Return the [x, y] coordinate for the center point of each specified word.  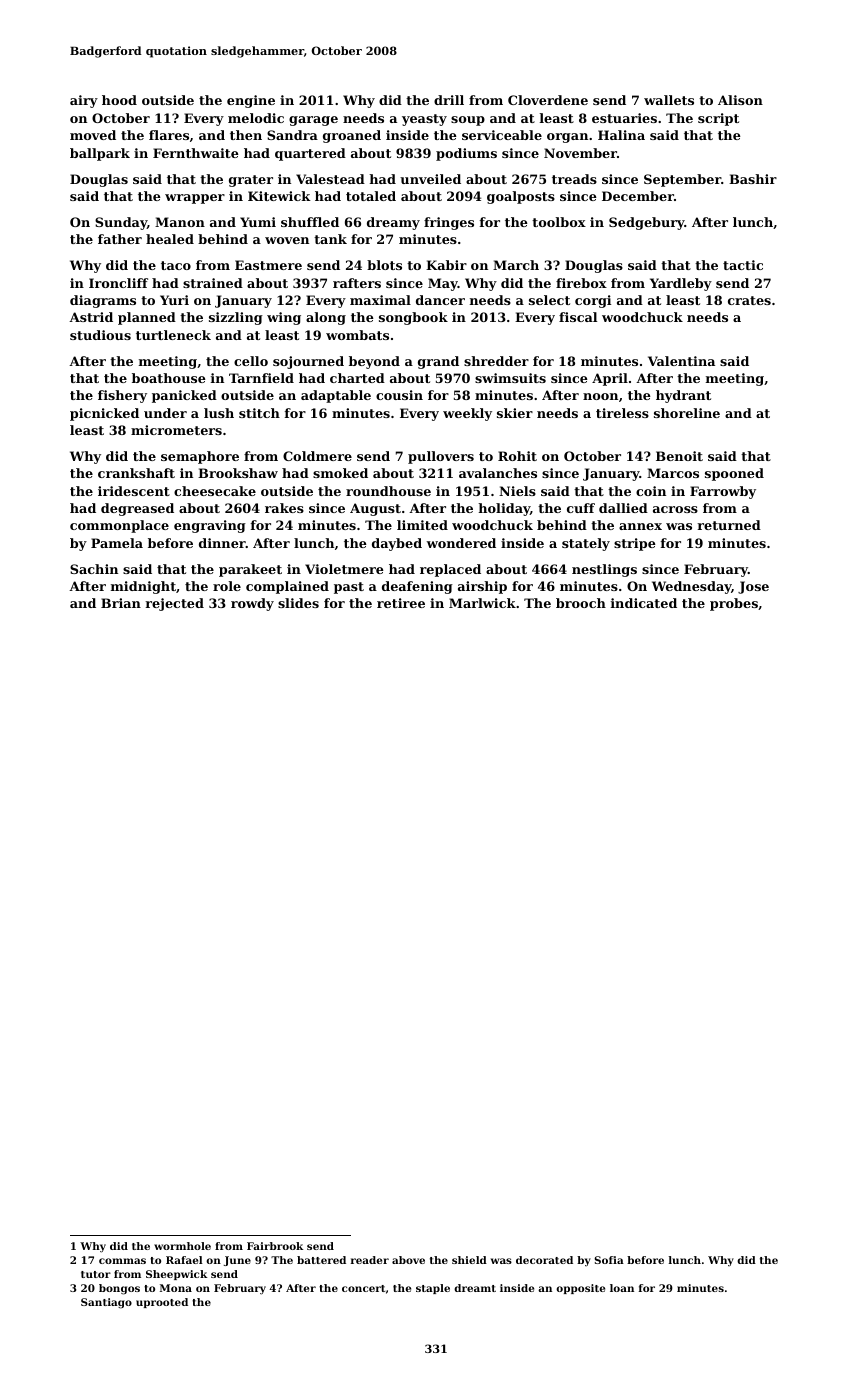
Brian [121, 603]
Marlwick [482, 603]
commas [122, 1261]
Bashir [753, 179]
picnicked [104, 414]
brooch [581, 603]
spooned [734, 474]
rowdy [252, 604]
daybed [397, 544]
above [408, 1260]
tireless [622, 413]
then [246, 135]
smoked [340, 473]
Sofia [609, 1260]
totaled [371, 196]
